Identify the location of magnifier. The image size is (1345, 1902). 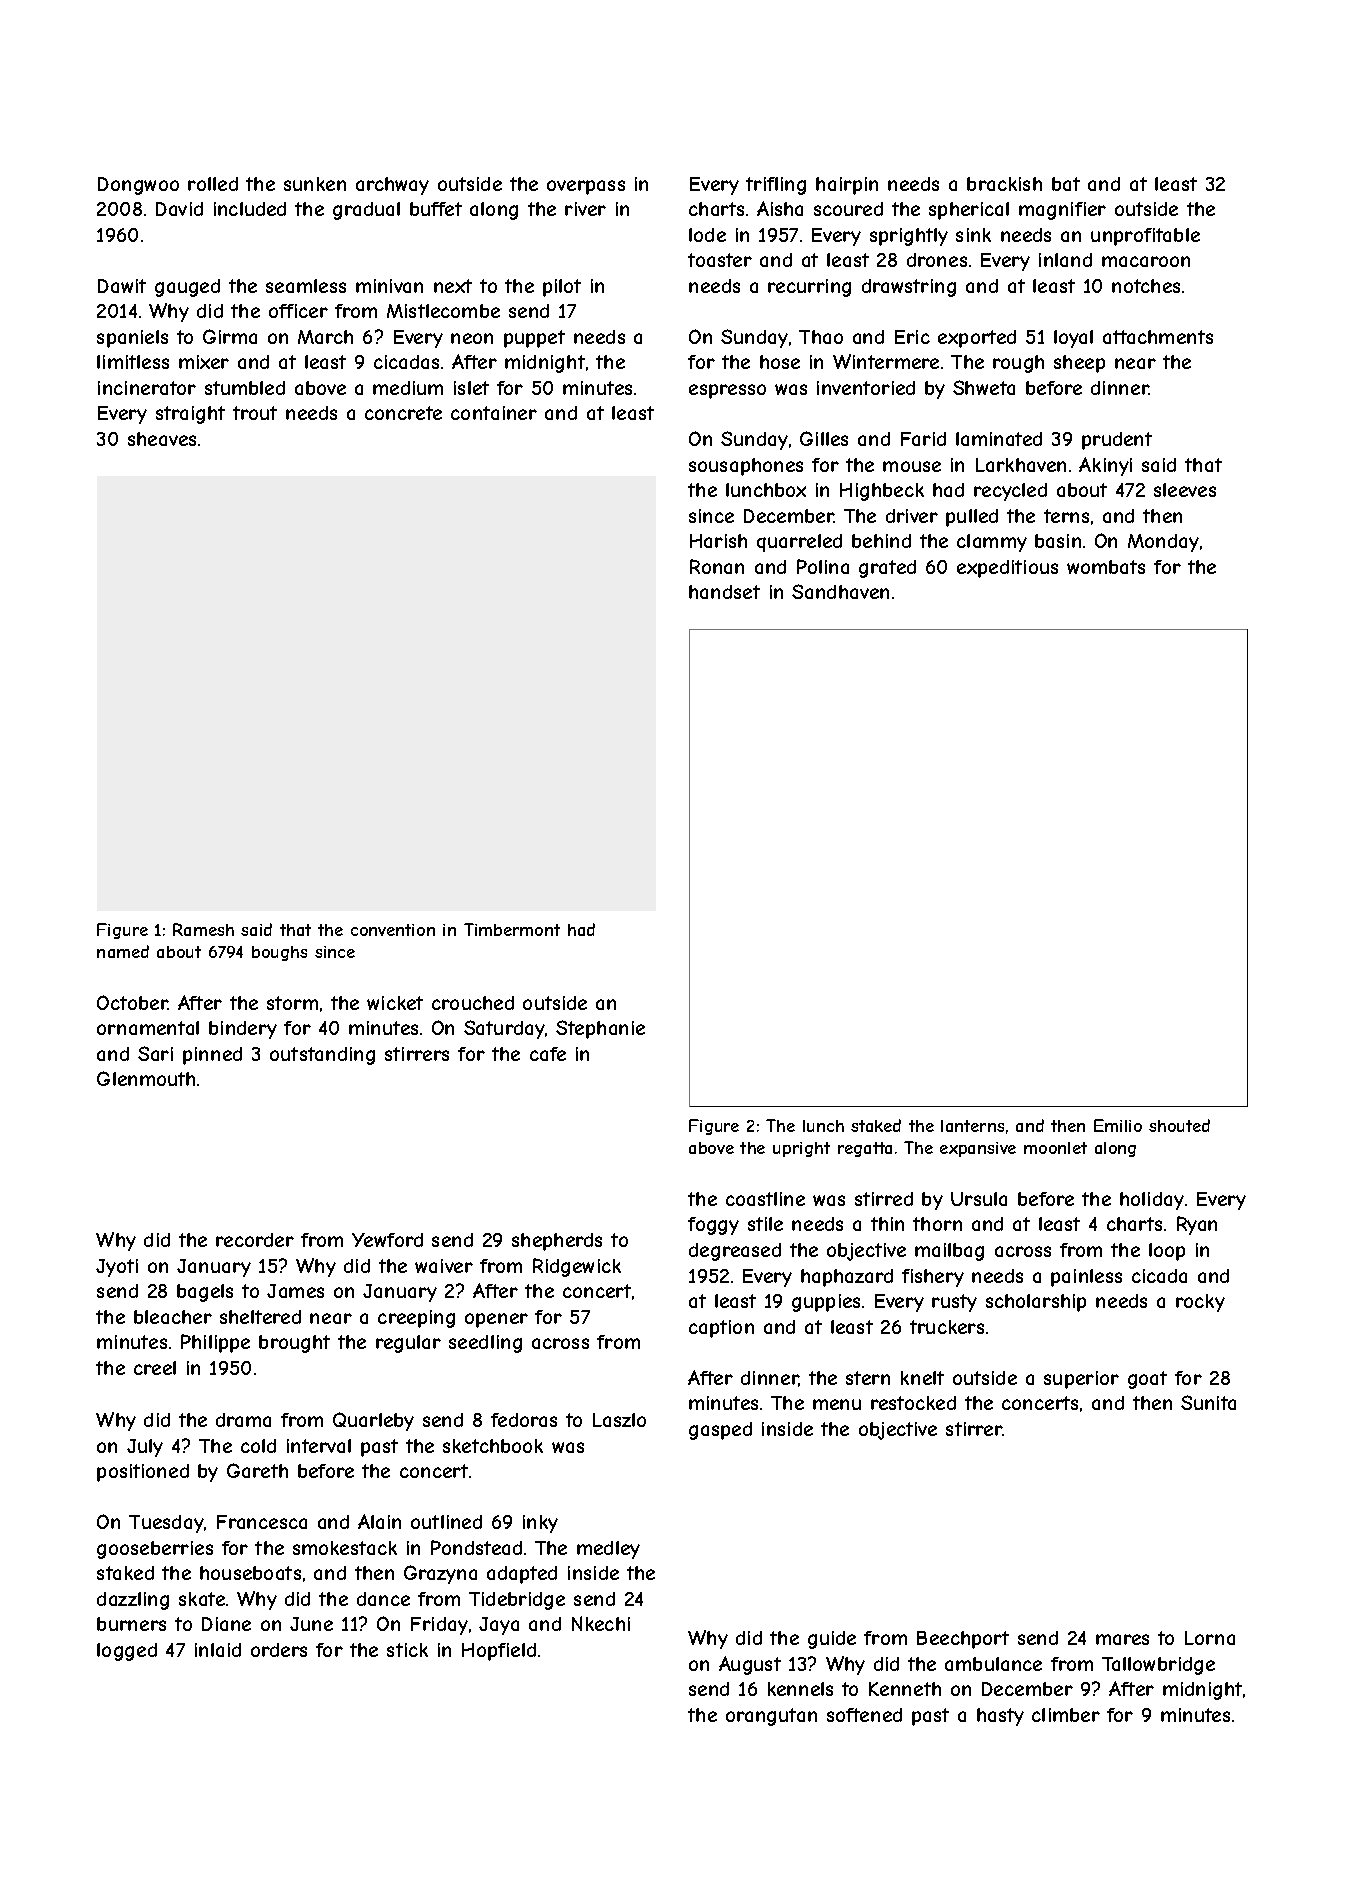
(1062, 211).
